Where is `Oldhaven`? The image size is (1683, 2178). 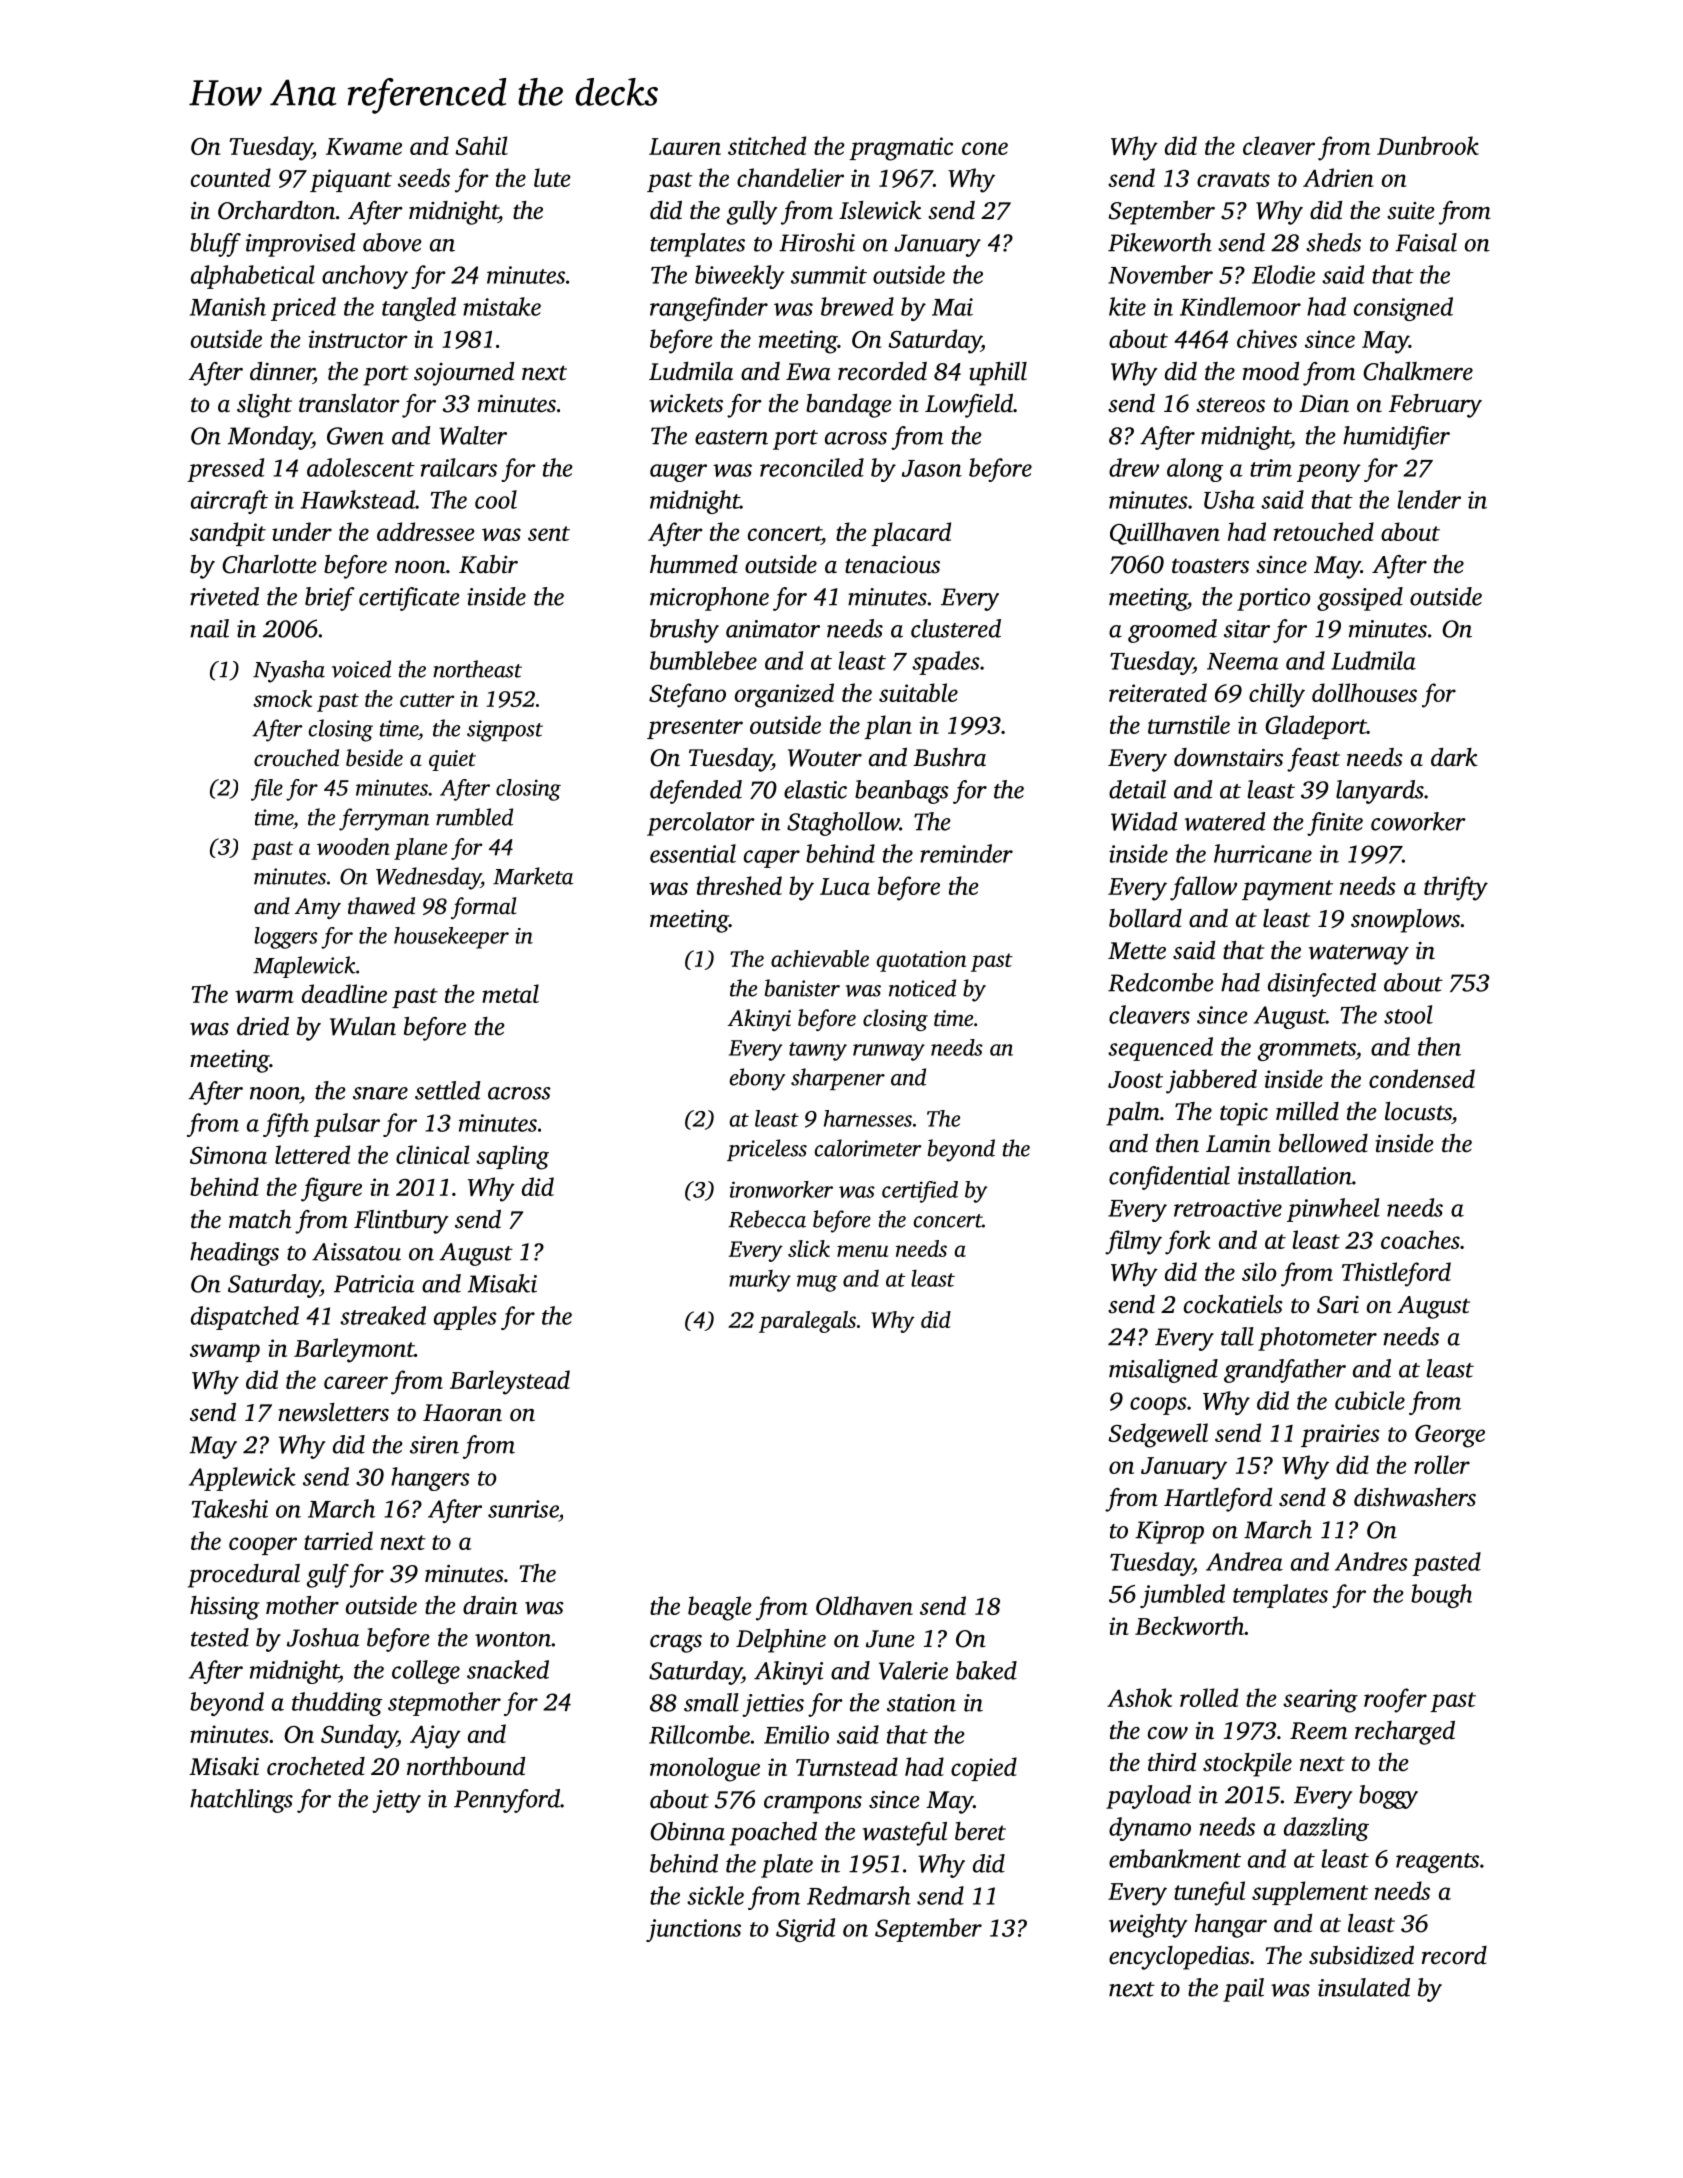 Oldhaven is located at coordinates (864, 1605).
